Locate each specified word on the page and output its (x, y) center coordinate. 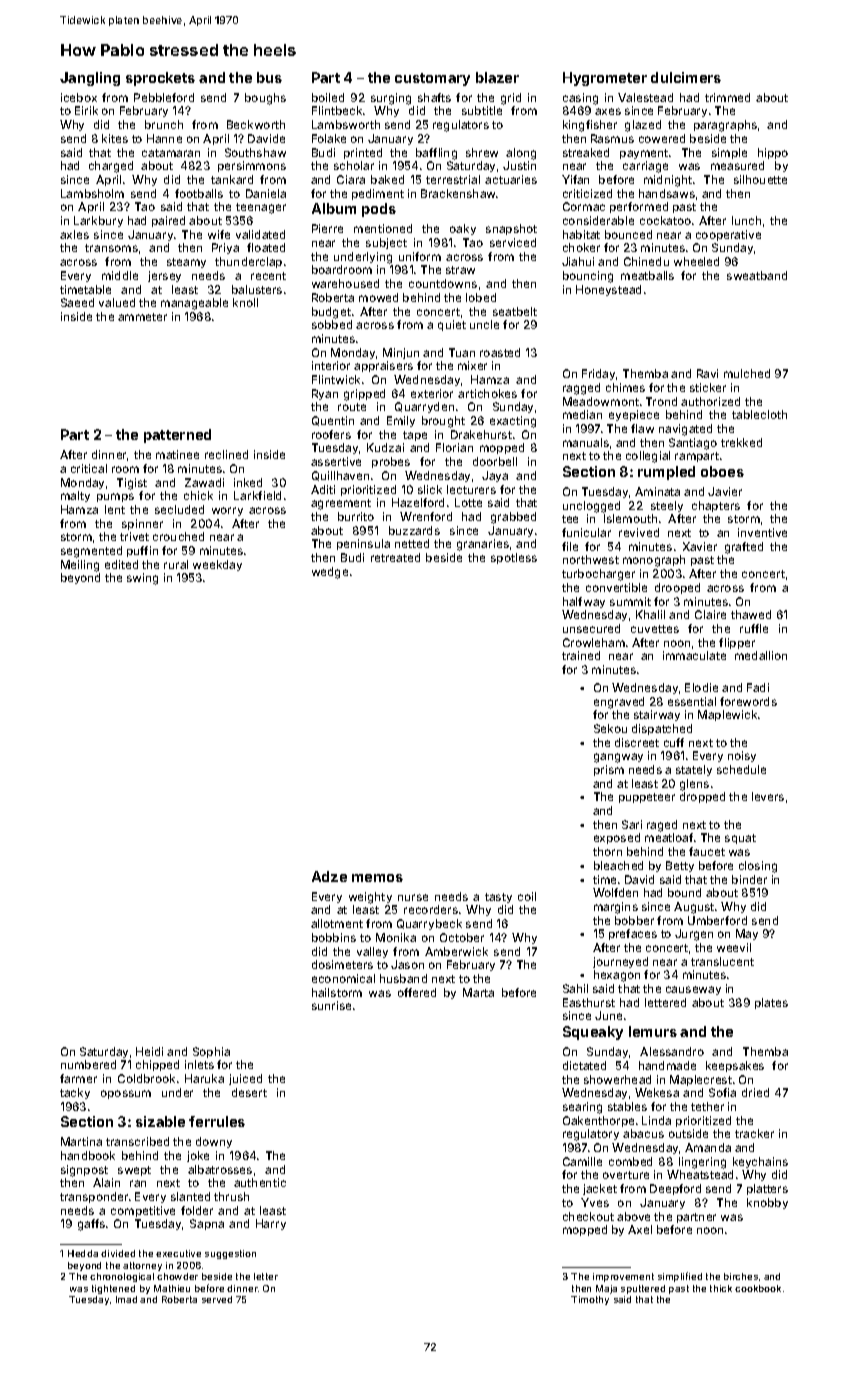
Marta (478, 992)
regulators (461, 126)
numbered (88, 1064)
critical (89, 468)
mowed (378, 297)
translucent (722, 961)
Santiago (693, 444)
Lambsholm (92, 193)
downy (214, 1142)
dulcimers (686, 77)
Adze (329, 876)
